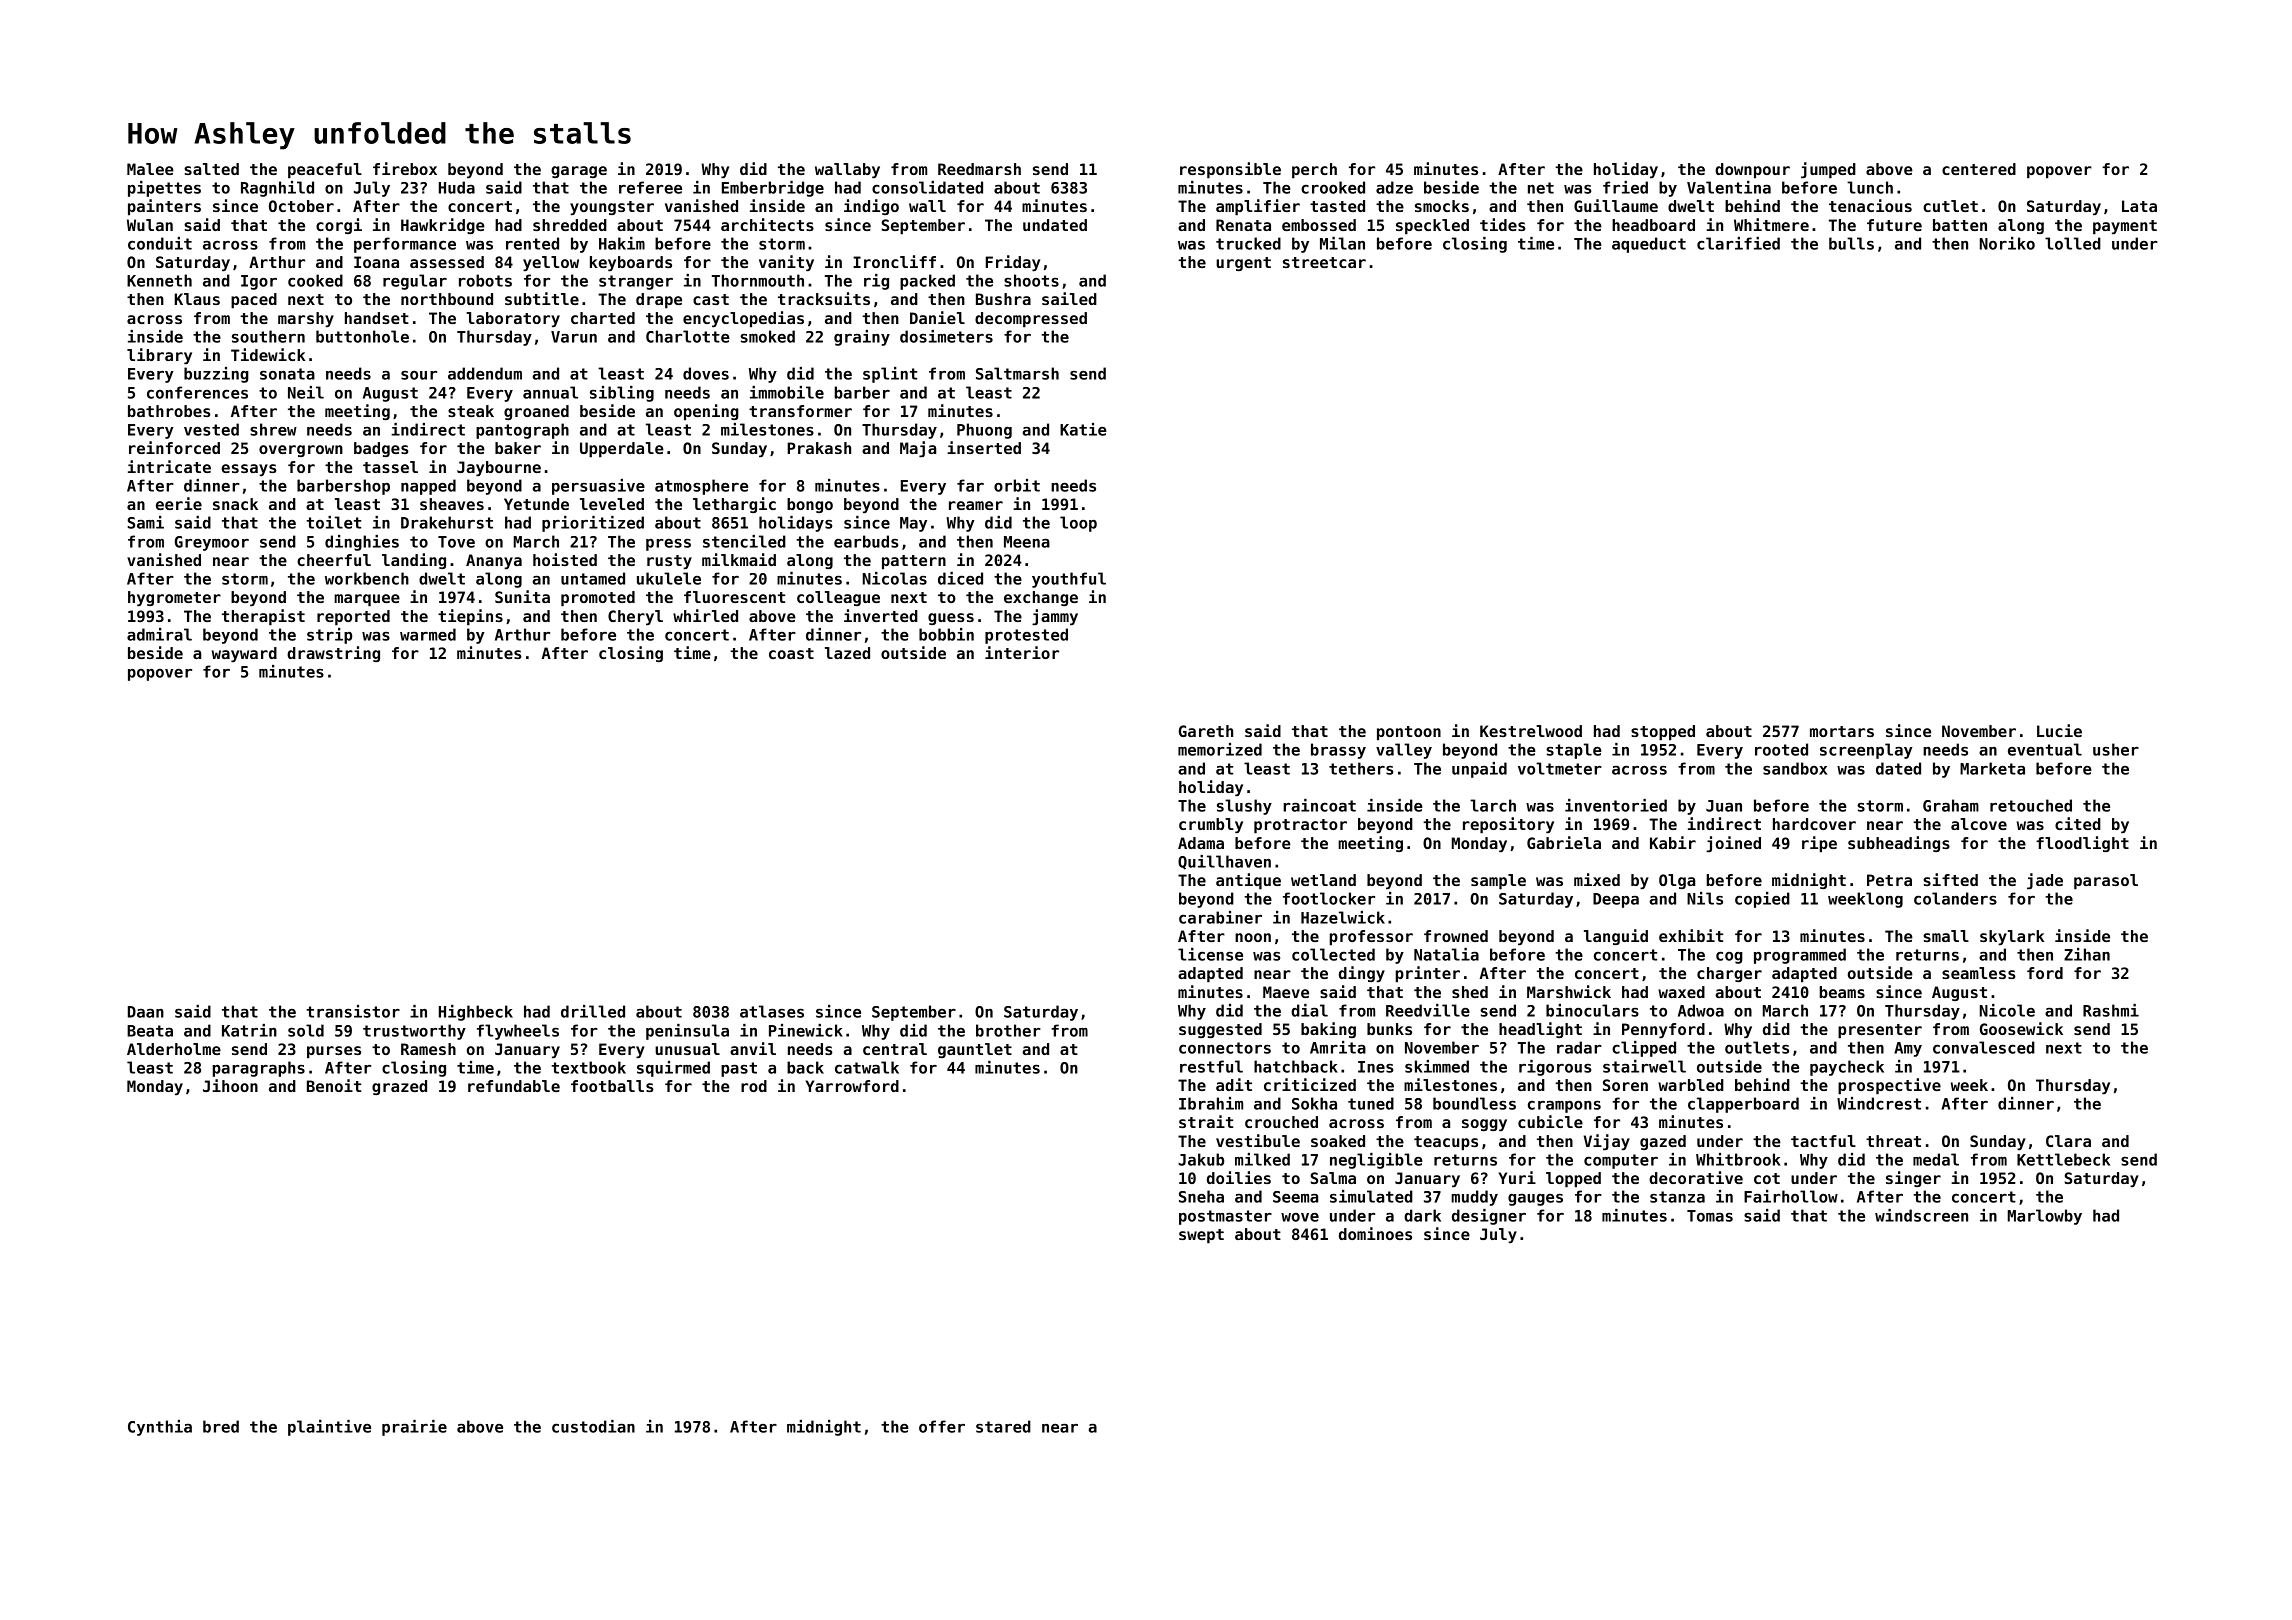 The width and height of the page is (2292, 1620). Describe the element at coordinates (1201, 1159) in the page. I see `Jakub` at that location.
